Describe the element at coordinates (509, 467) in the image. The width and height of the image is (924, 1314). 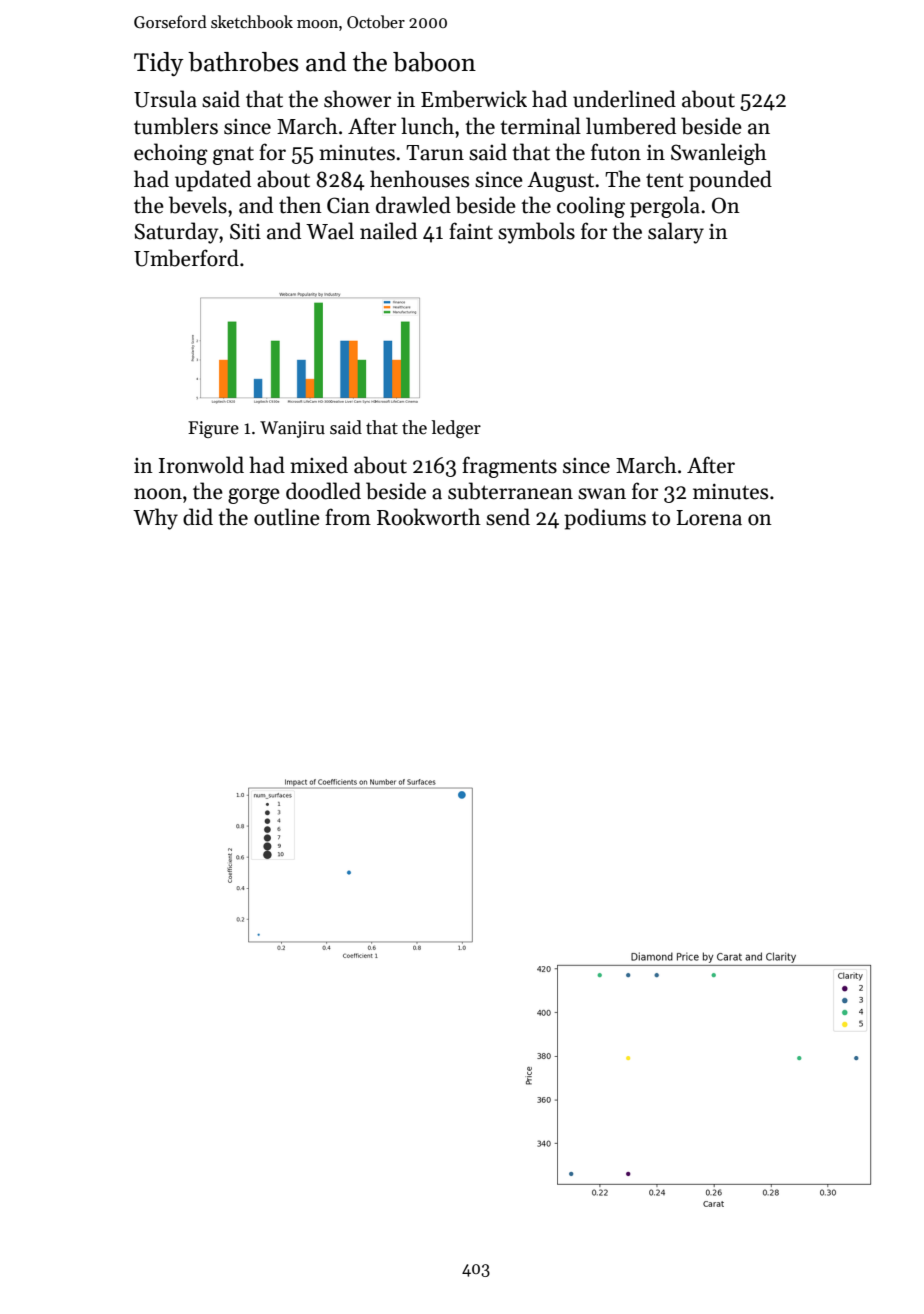
I see `fragments` at that location.
